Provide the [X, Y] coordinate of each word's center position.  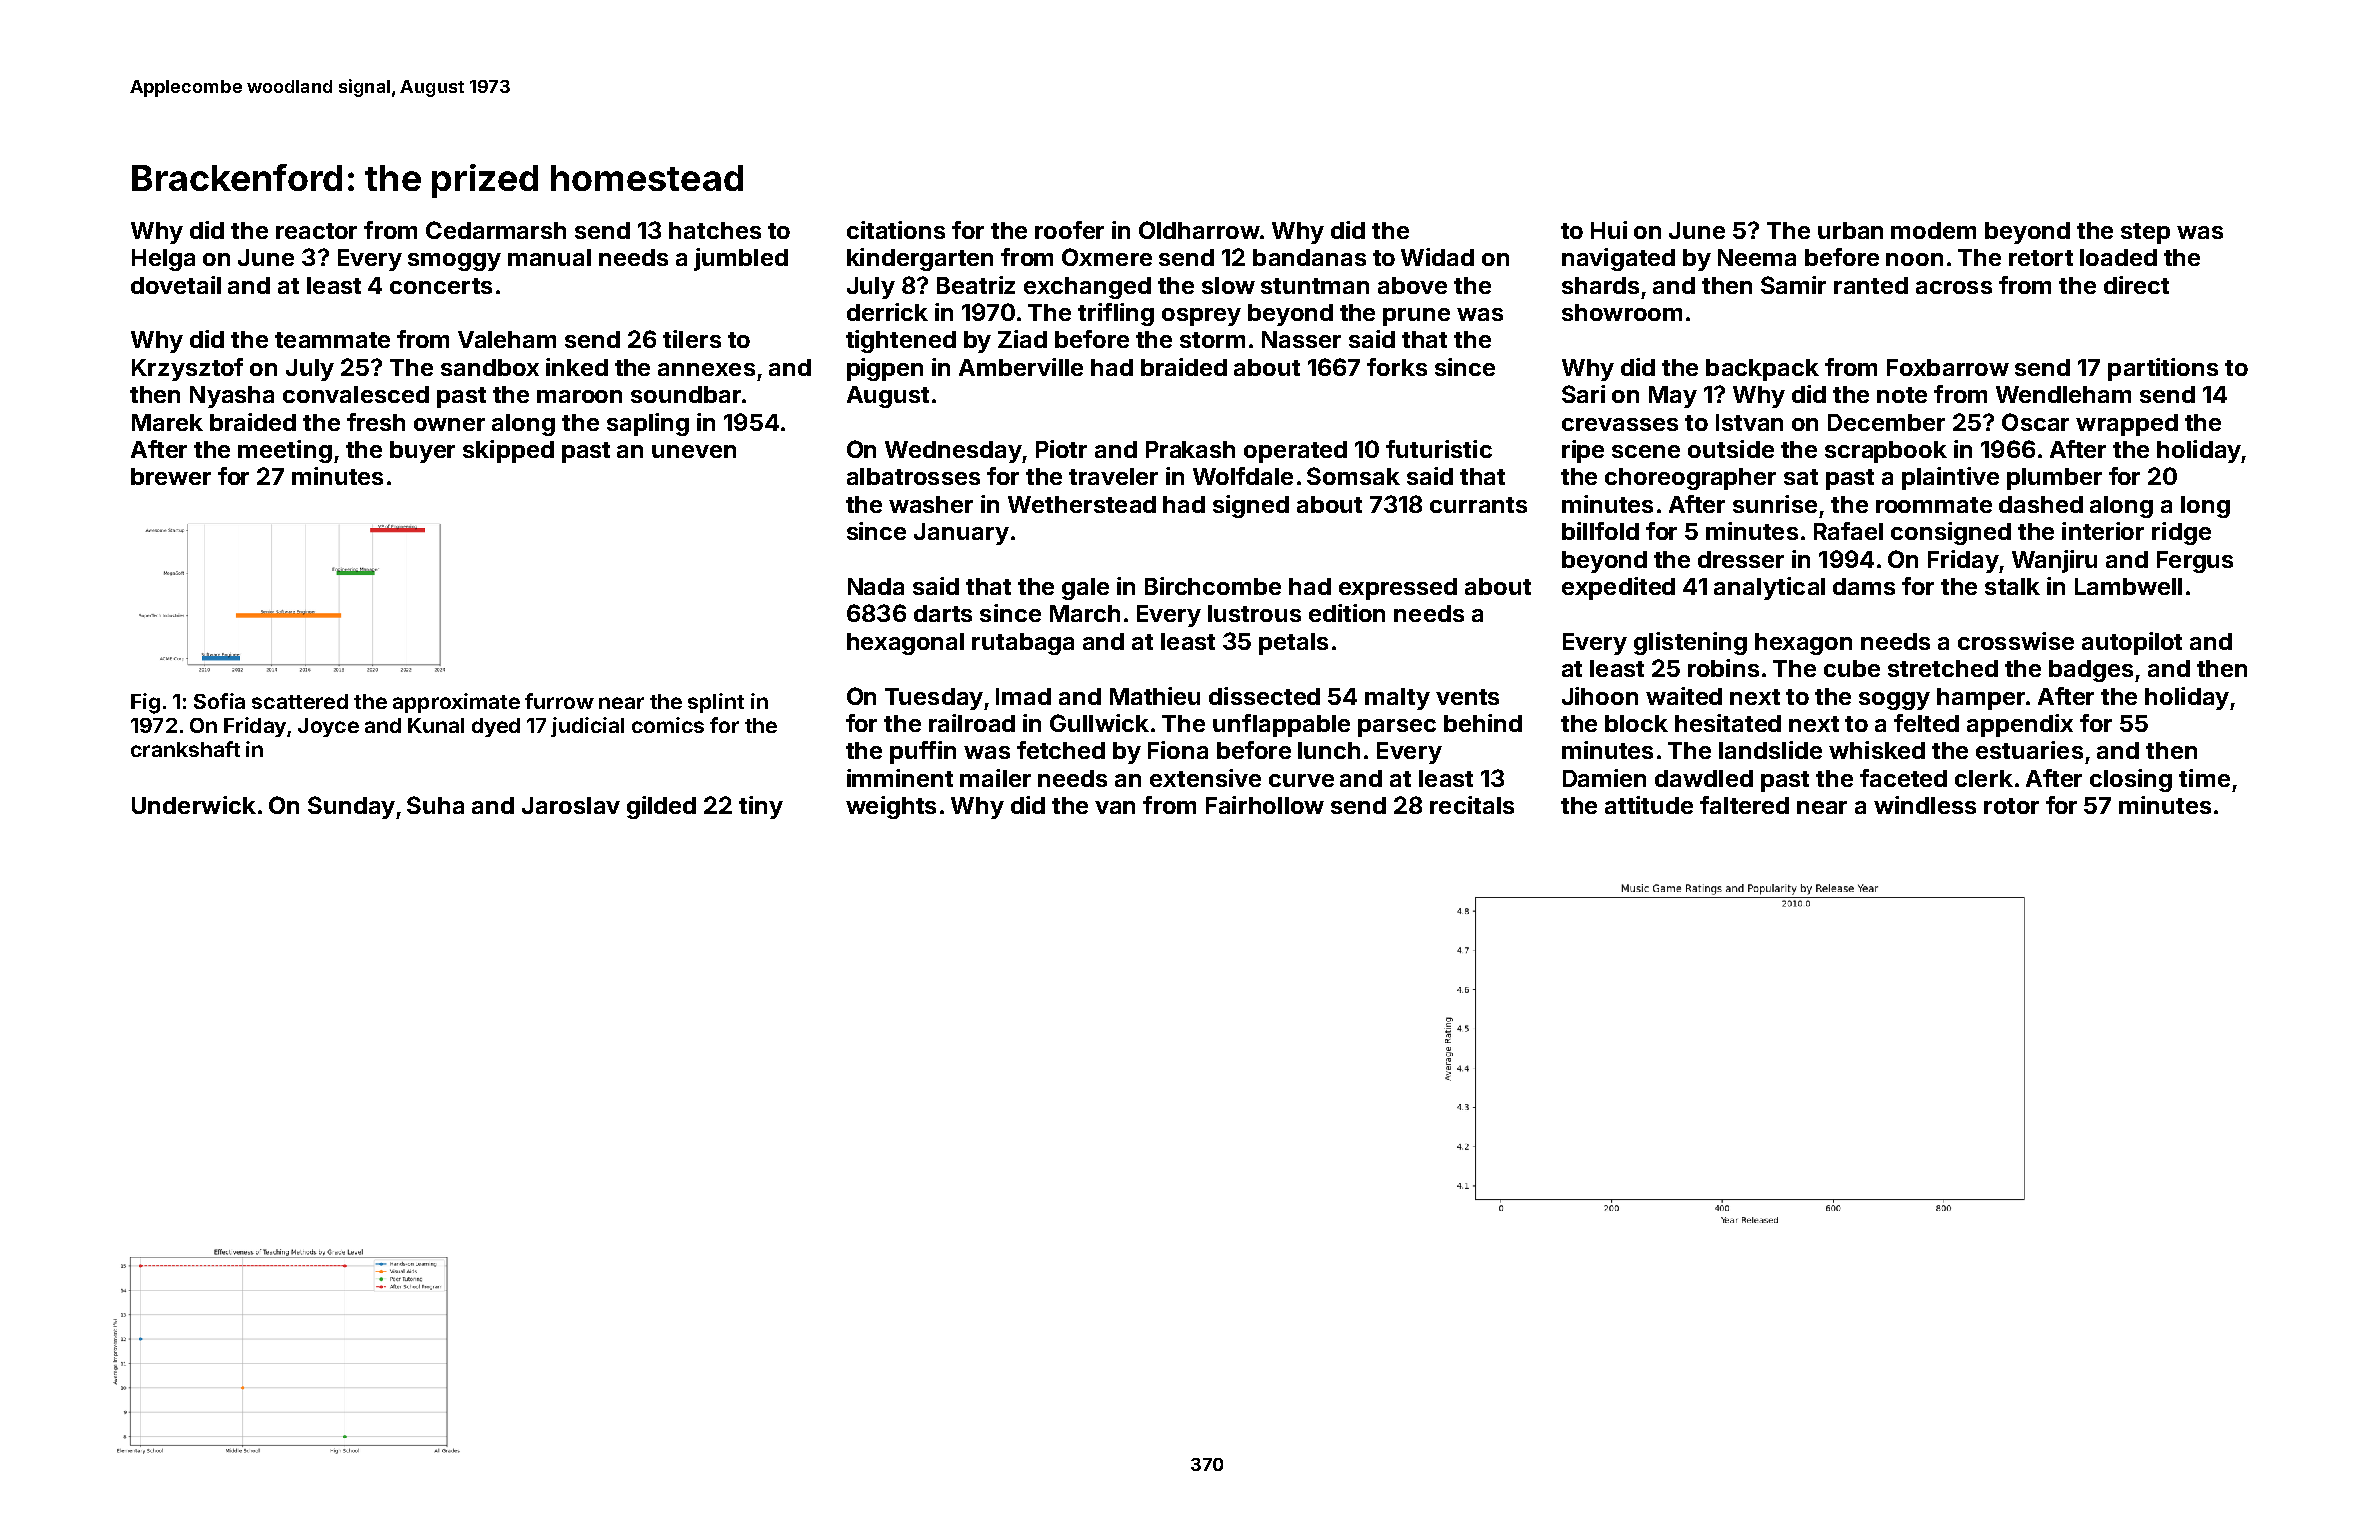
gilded [661, 807]
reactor [316, 231]
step [2145, 233]
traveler [1113, 476]
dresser [1741, 559]
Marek [167, 422]
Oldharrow [1199, 230]
